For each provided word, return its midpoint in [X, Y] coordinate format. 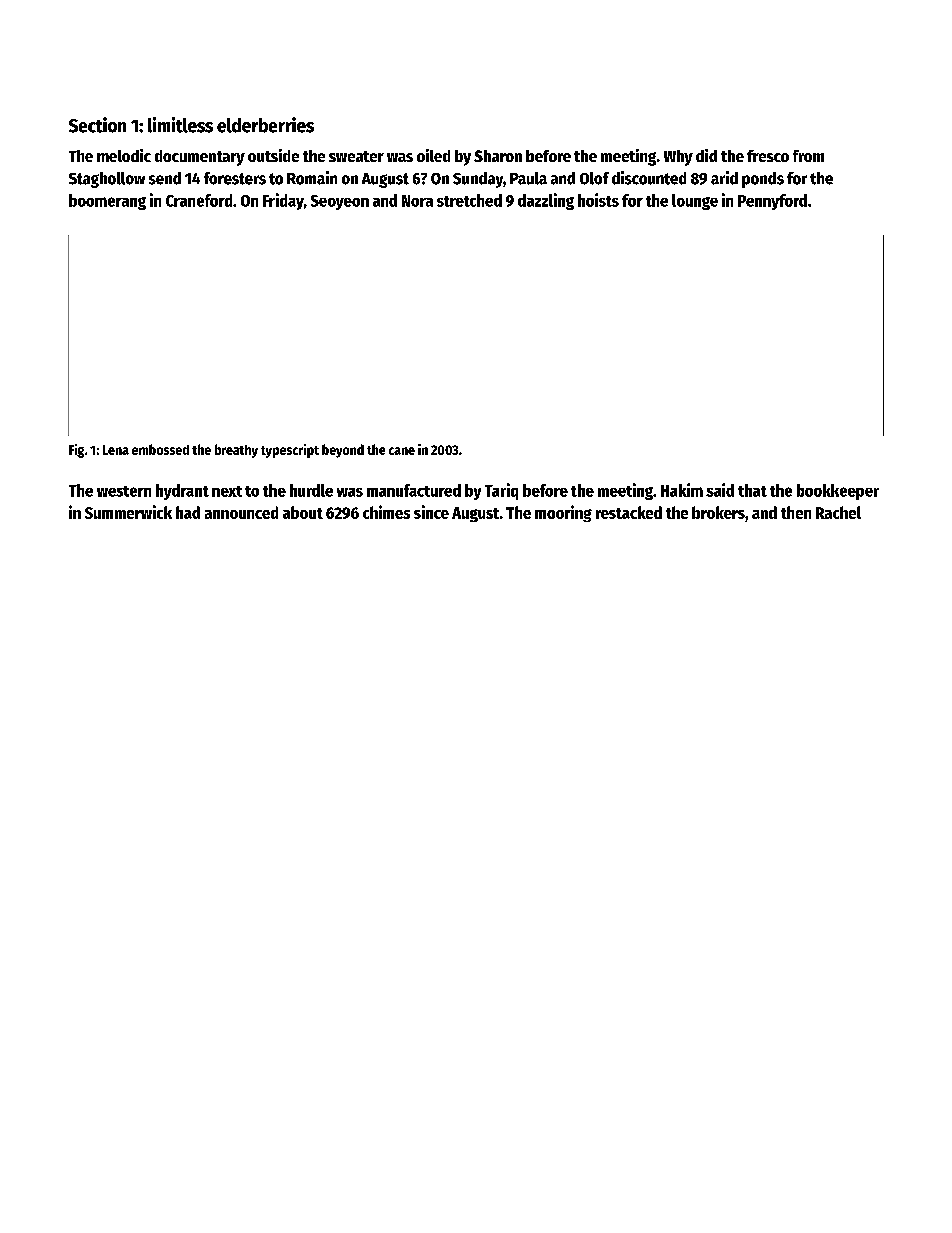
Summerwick [128, 512]
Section [97, 125]
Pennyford [772, 202]
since [431, 512]
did [706, 155]
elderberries [265, 125]
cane [402, 451]
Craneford [199, 200]
